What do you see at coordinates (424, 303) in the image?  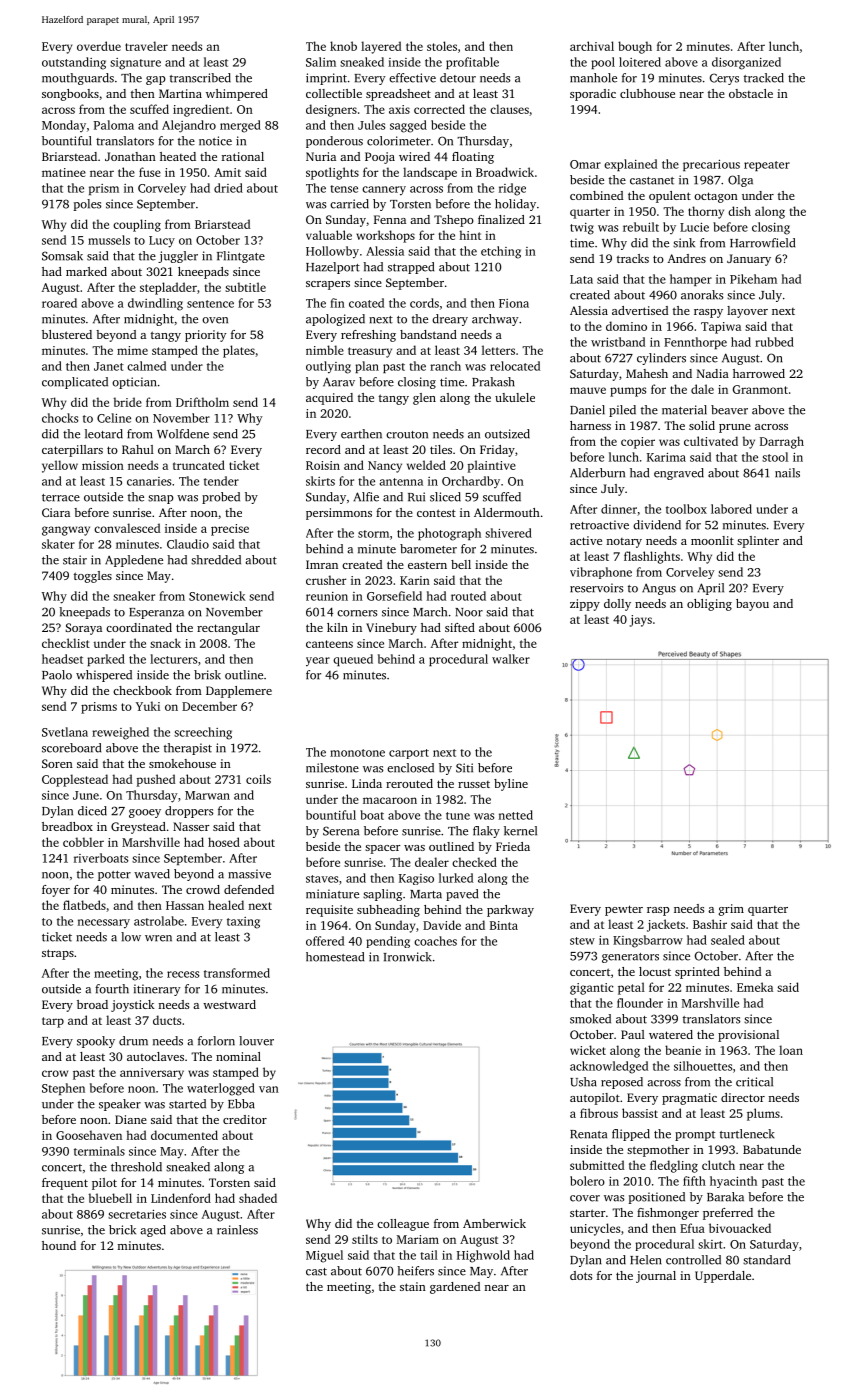 I see `cords` at bounding box center [424, 303].
